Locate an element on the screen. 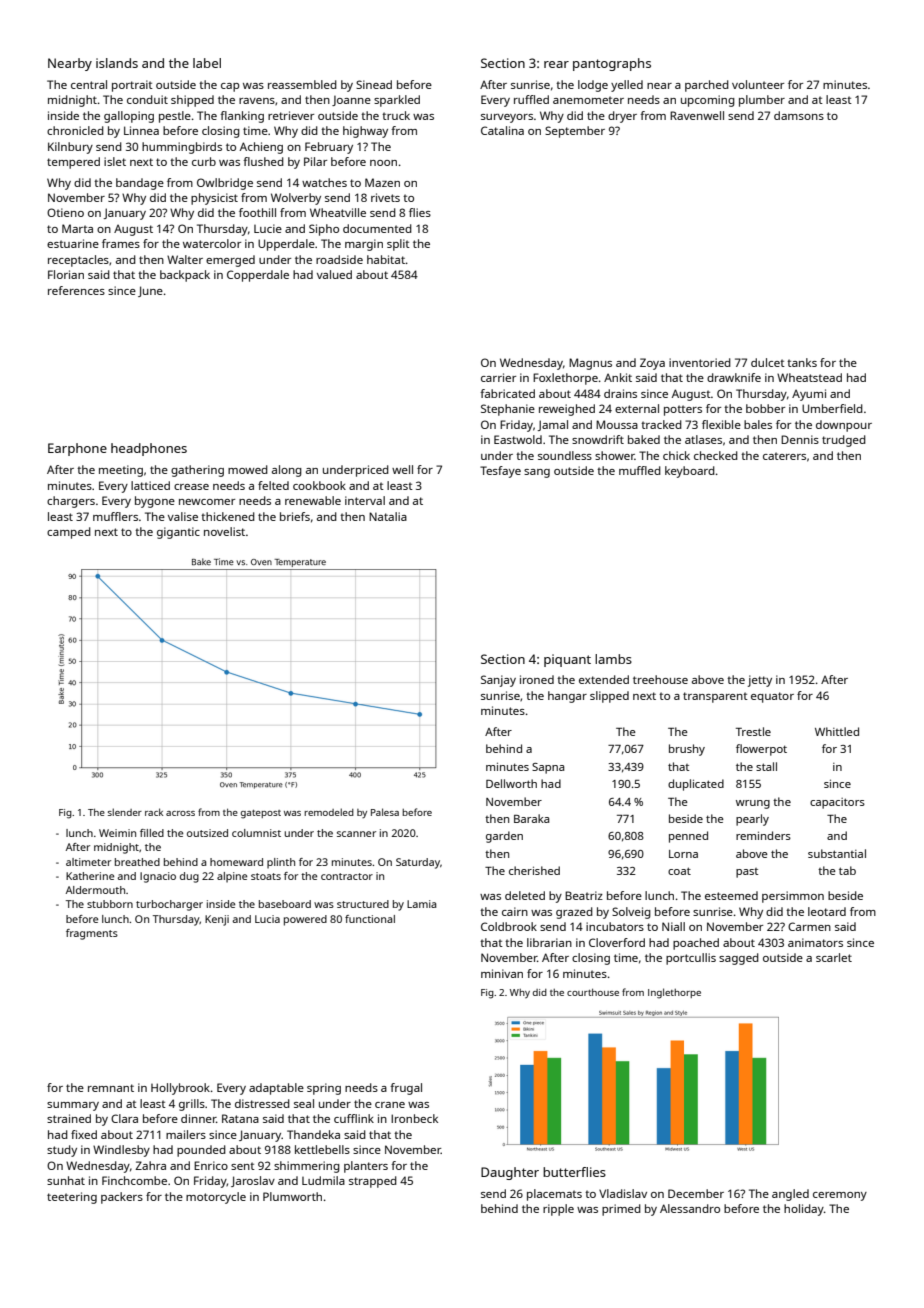 The image size is (924, 1308). equator is located at coordinates (772, 697).
